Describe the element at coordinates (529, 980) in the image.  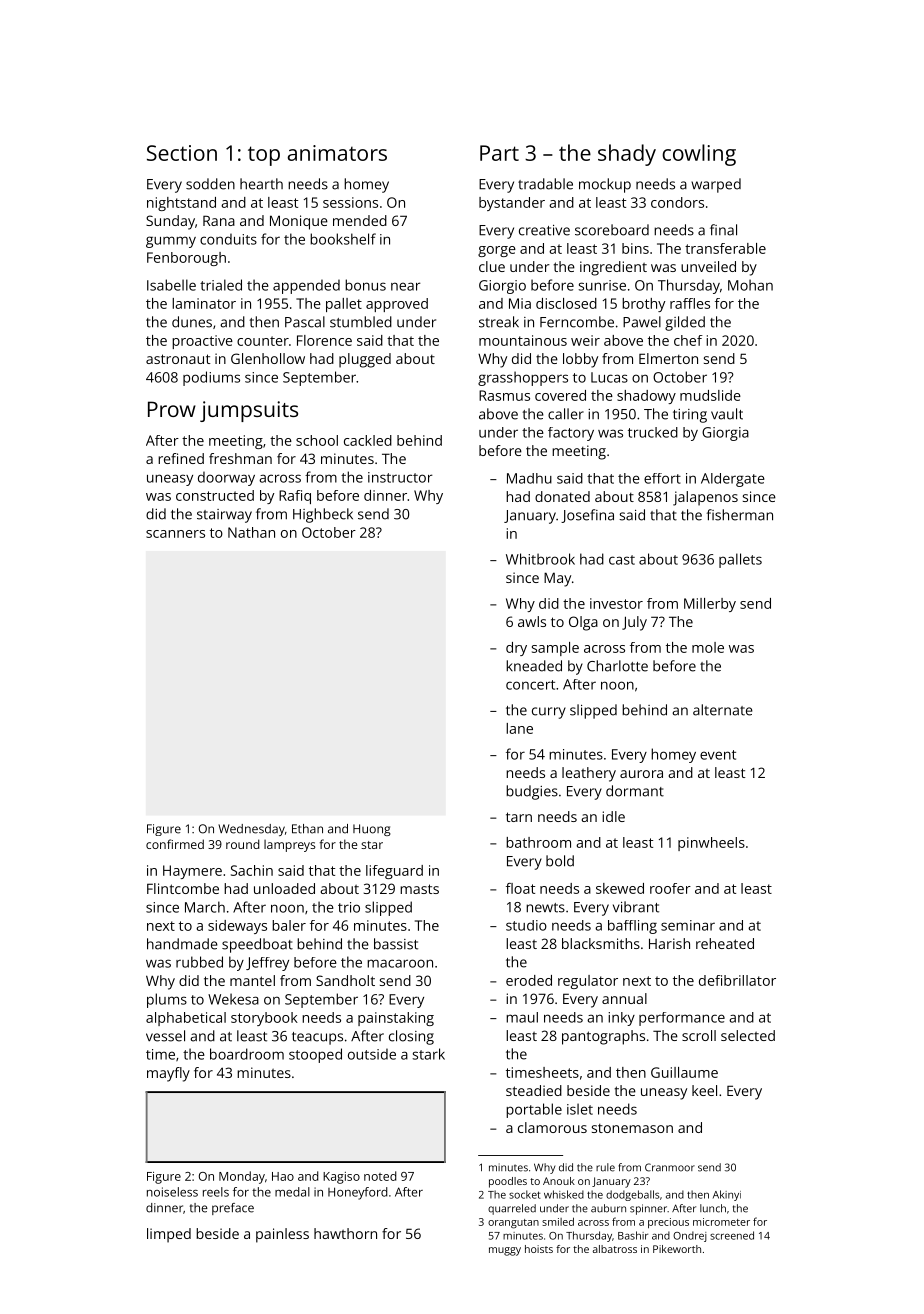
I see `eroded` at that location.
